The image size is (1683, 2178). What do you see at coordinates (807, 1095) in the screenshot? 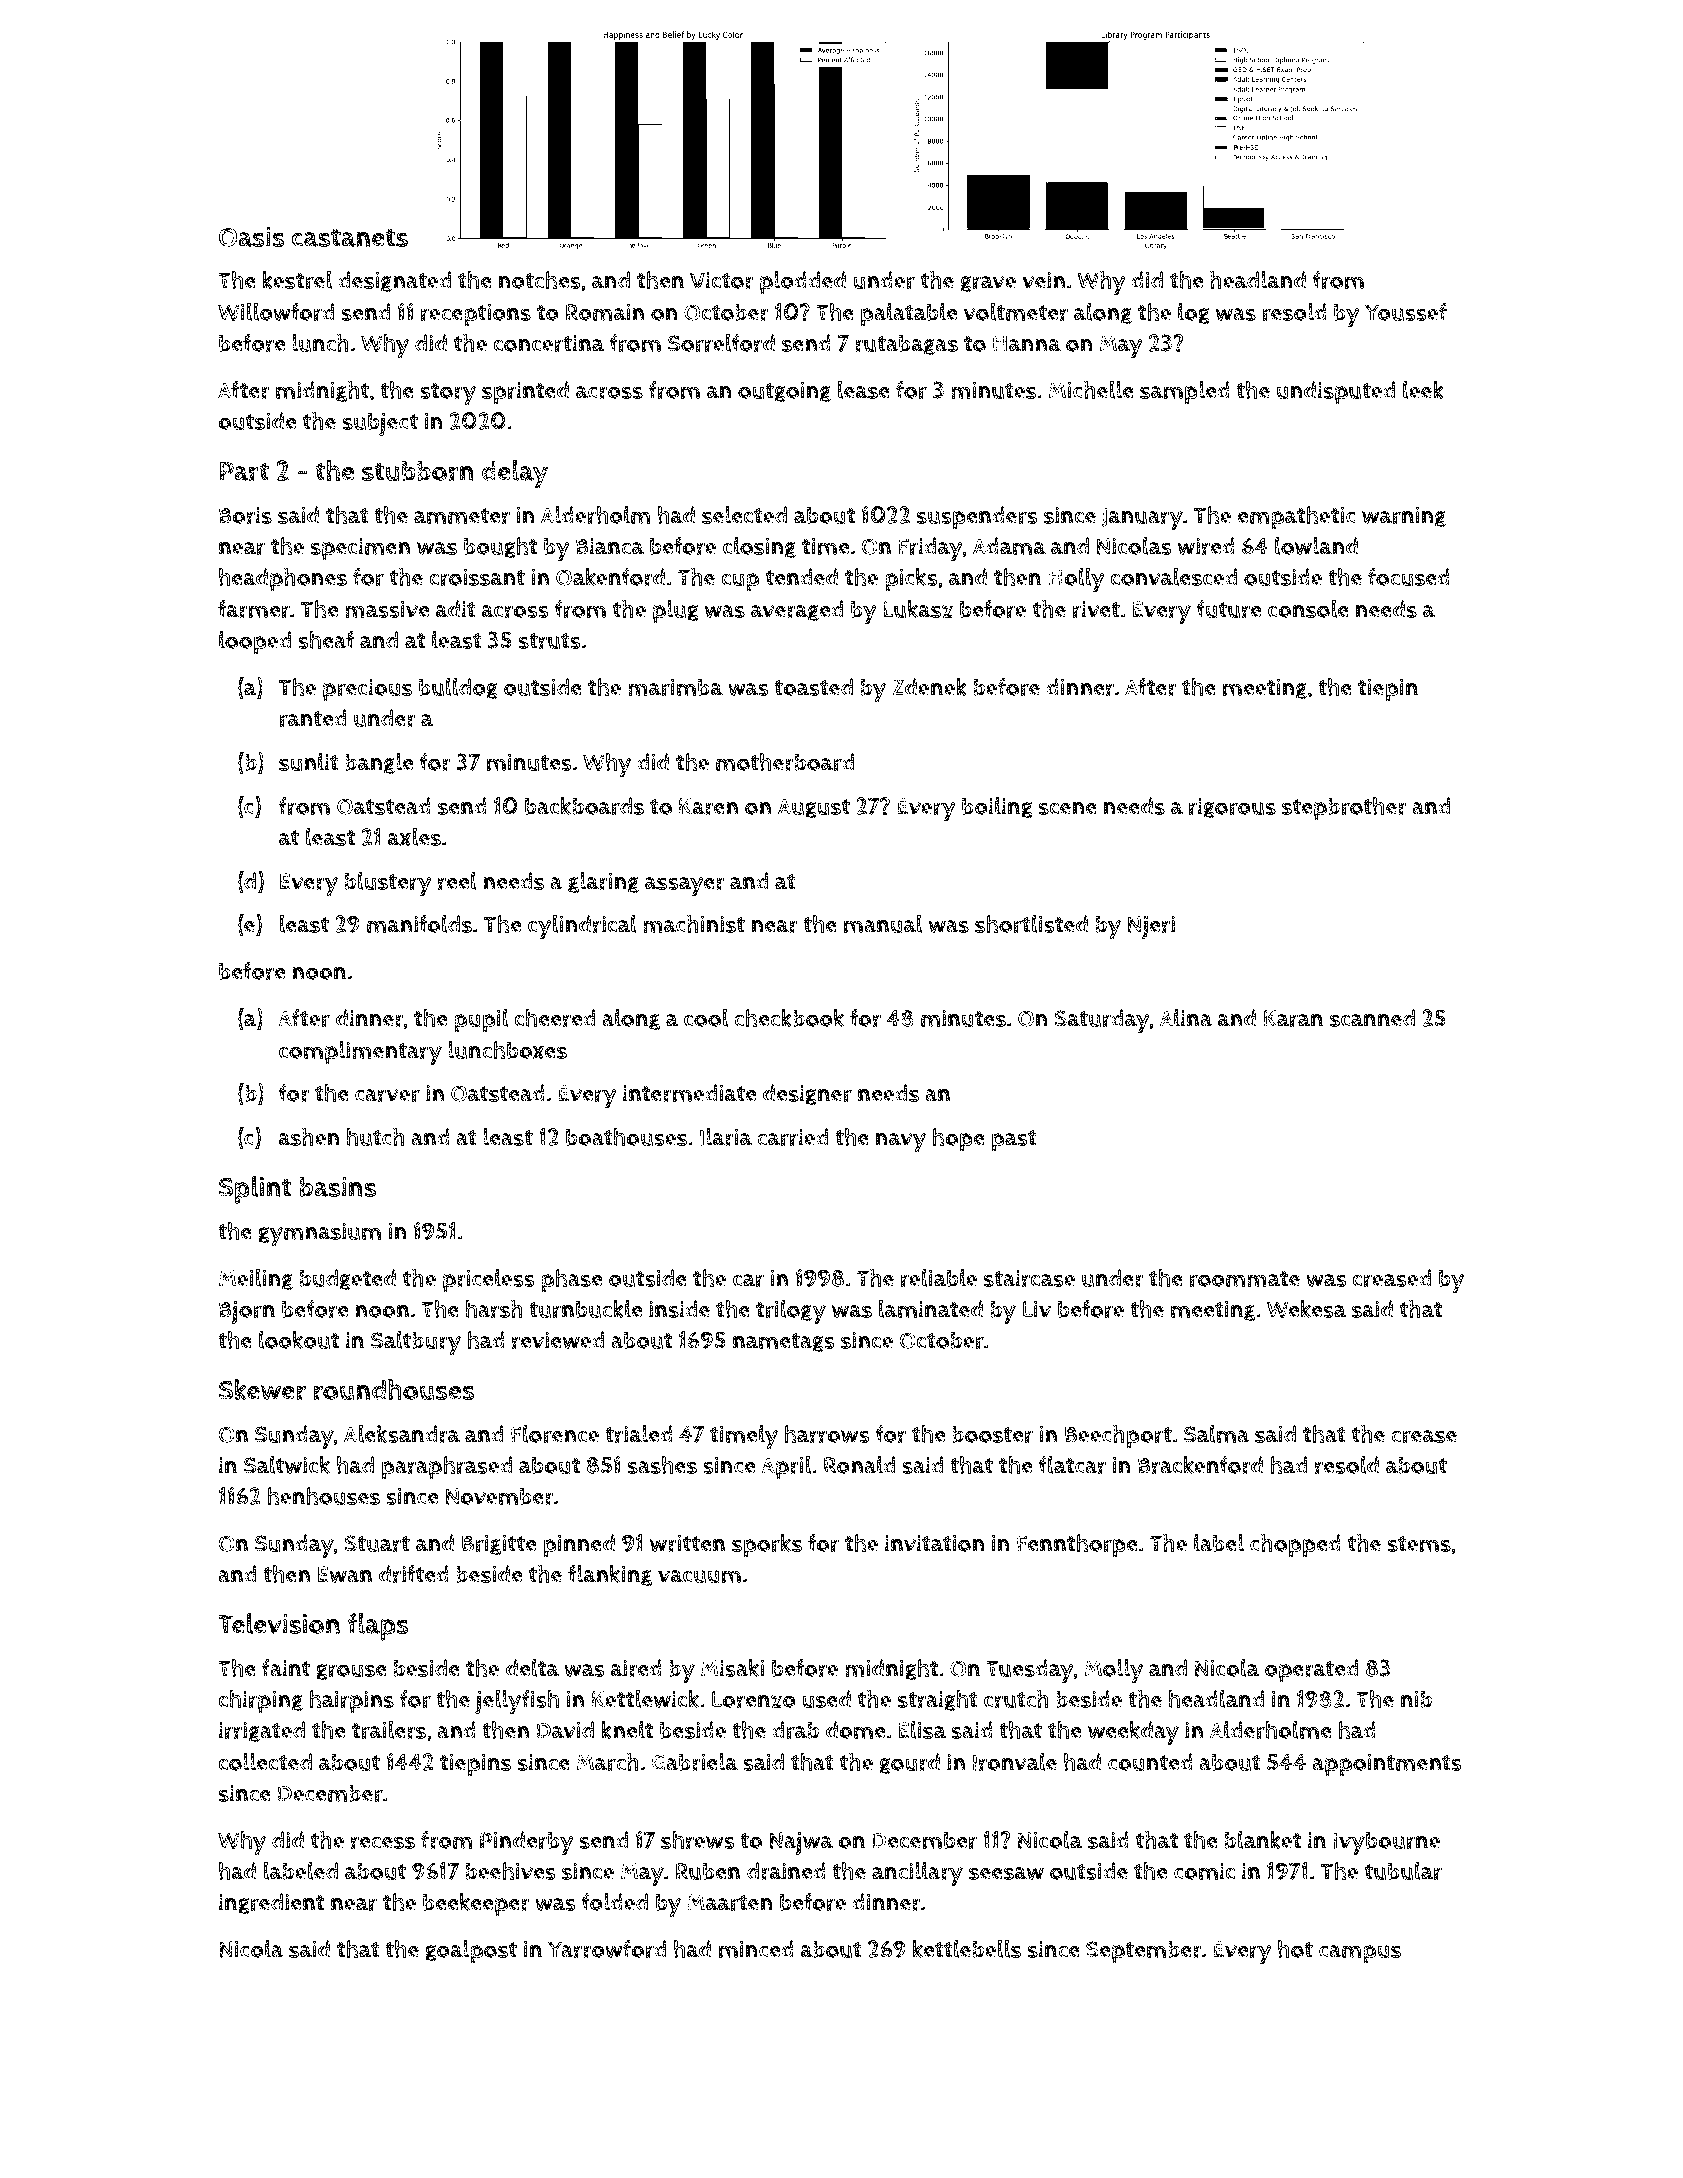
I see `designer` at bounding box center [807, 1095].
